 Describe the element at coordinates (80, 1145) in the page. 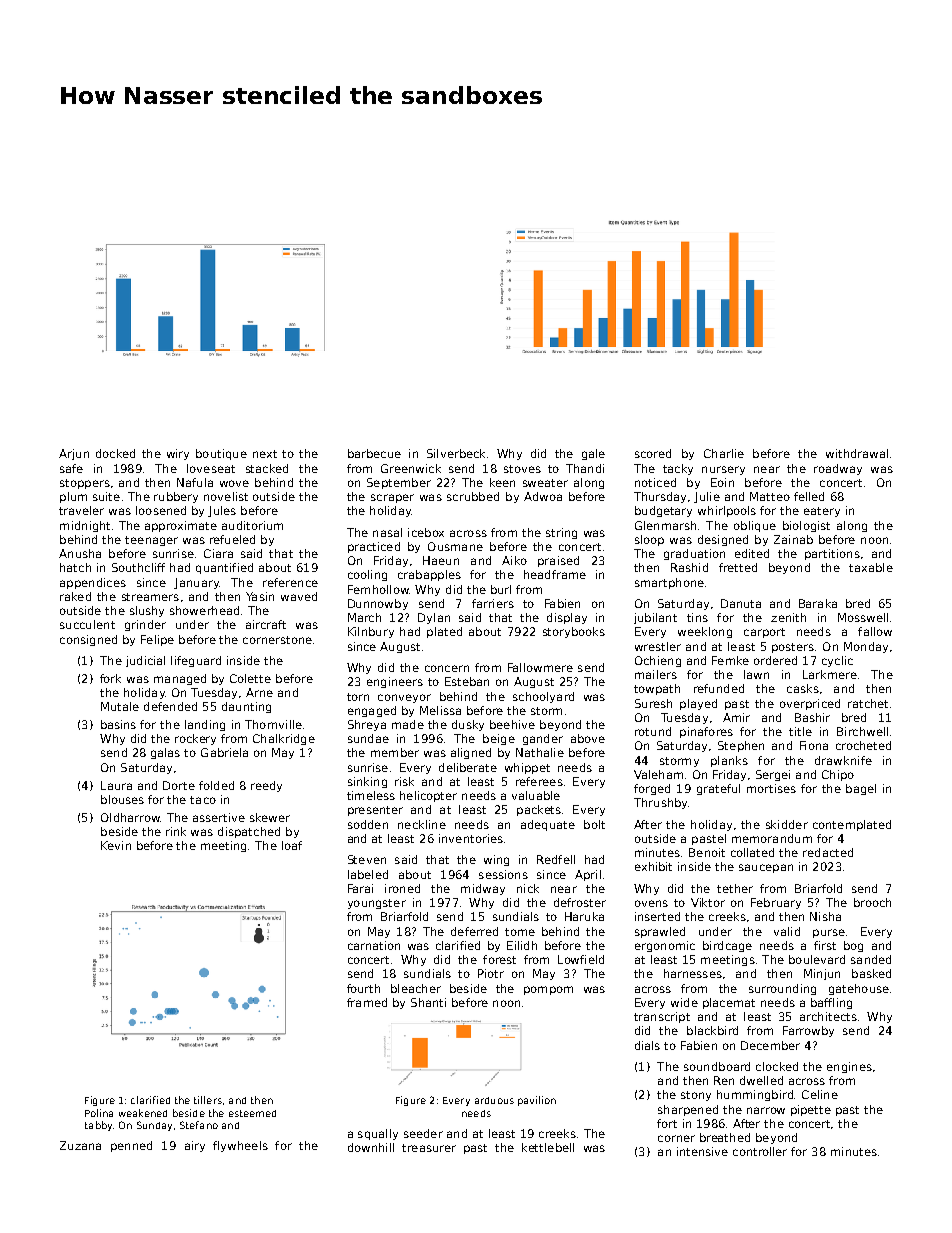

I see `Zuzana` at that location.
